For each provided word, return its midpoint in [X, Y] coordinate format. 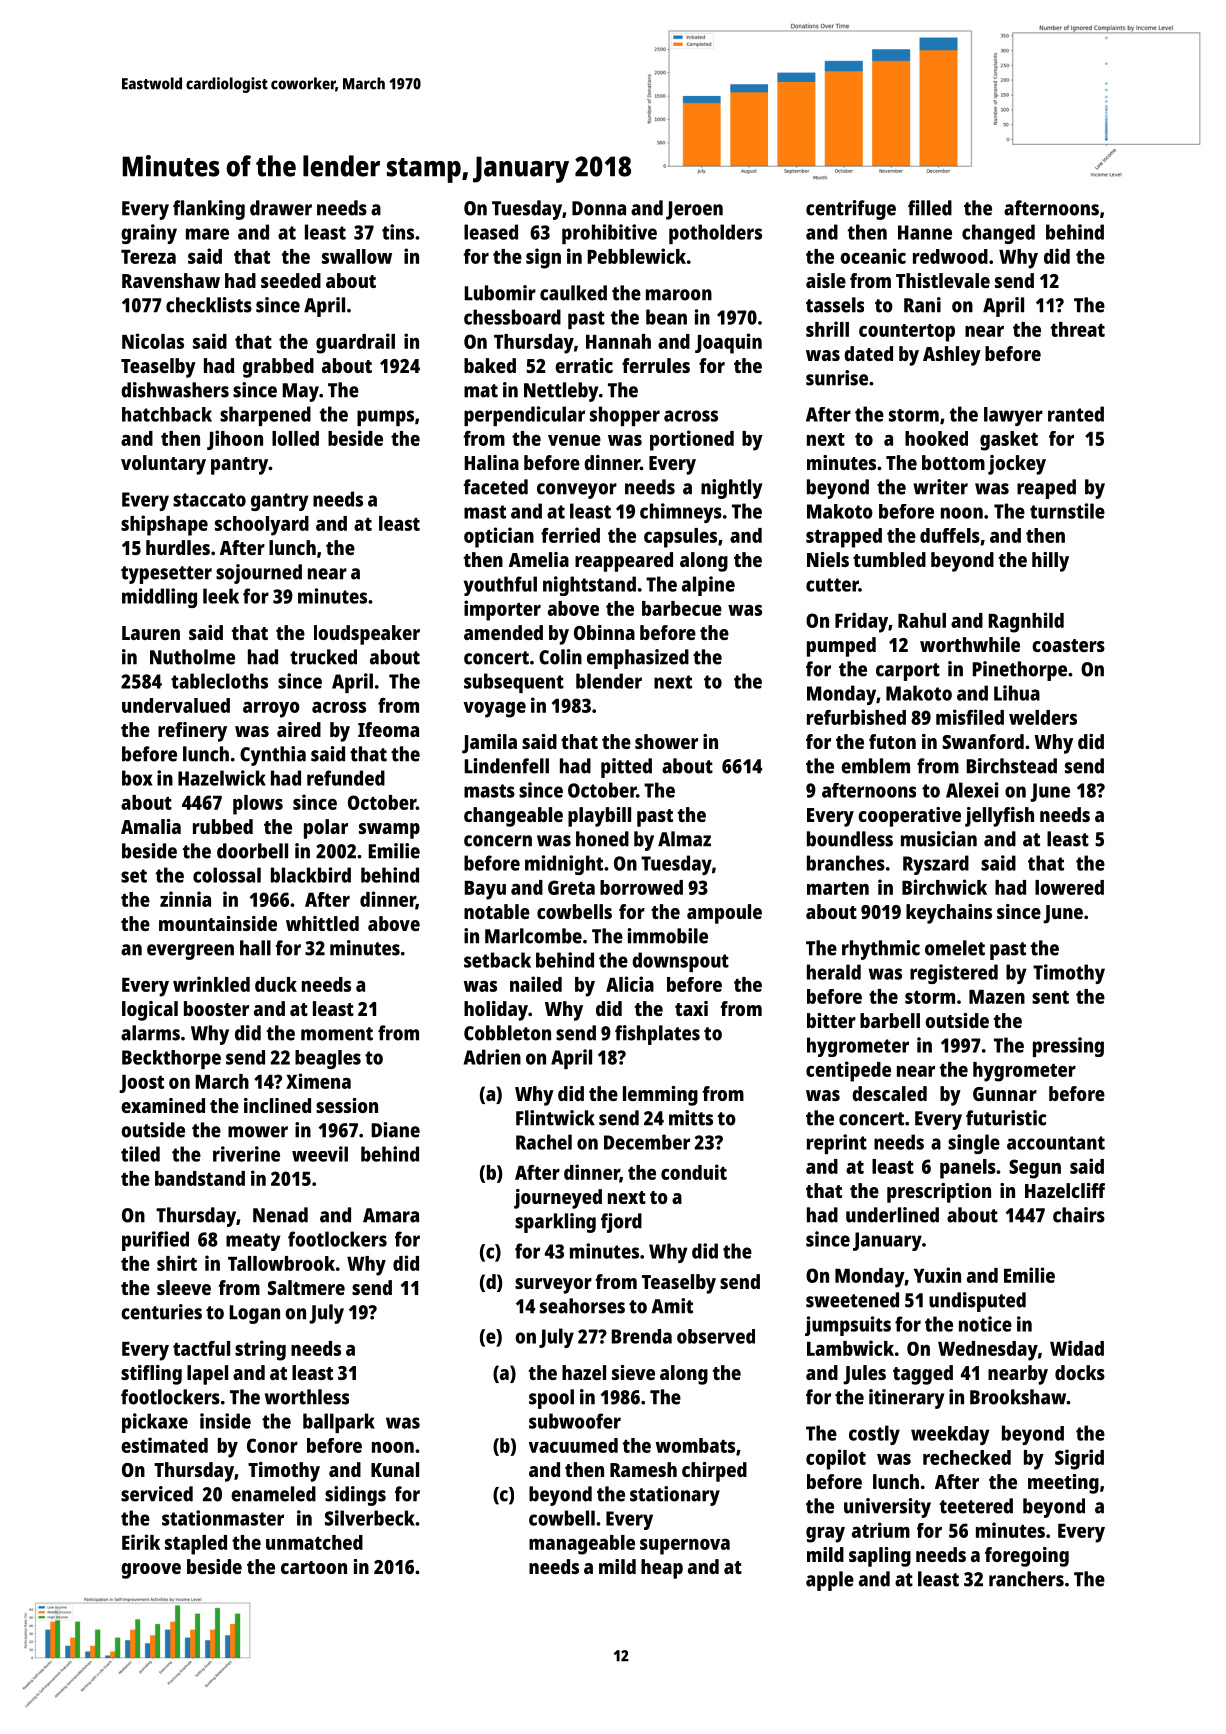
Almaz [684, 839]
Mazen [997, 997]
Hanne [925, 232]
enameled [273, 1494]
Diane [395, 1130]
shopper [625, 416]
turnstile [1067, 511]
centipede [848, 1071]
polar [326, 829]
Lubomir [500, 293]
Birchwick [944, 887]
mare [207, 234]
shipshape [164, 525]
